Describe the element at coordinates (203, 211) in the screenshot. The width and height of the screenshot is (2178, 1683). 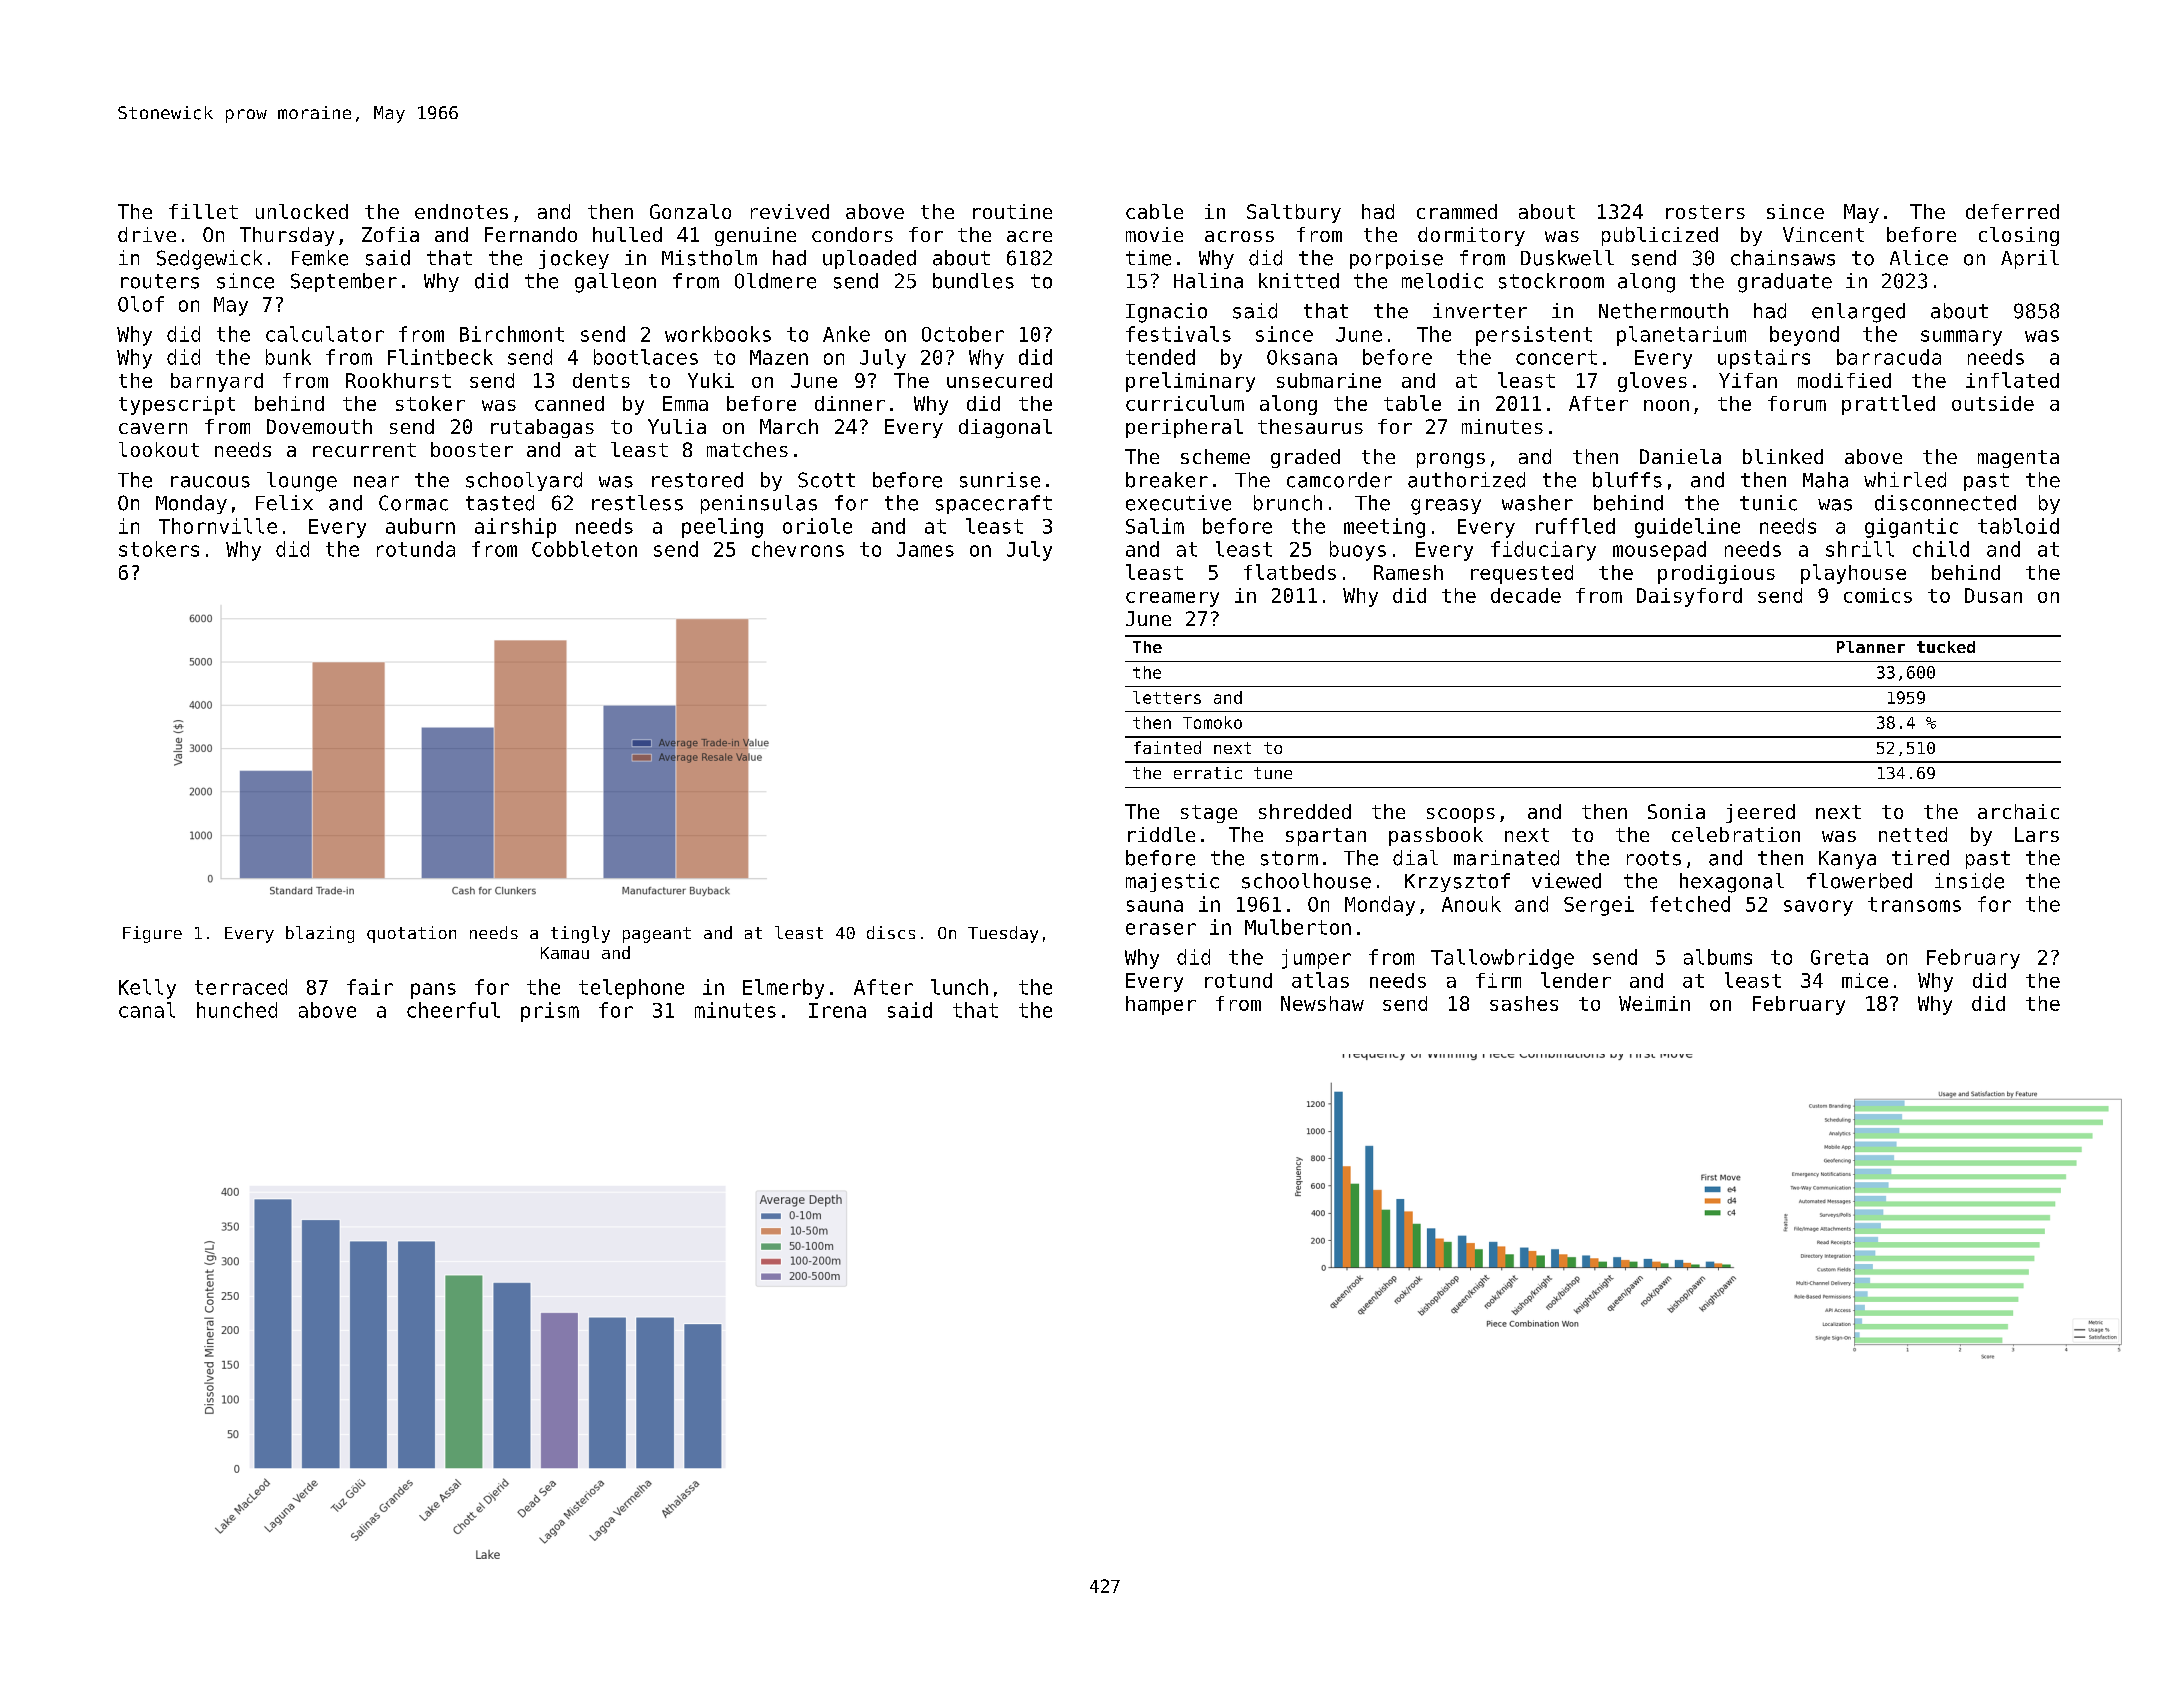
I see `fillet` at that location.
